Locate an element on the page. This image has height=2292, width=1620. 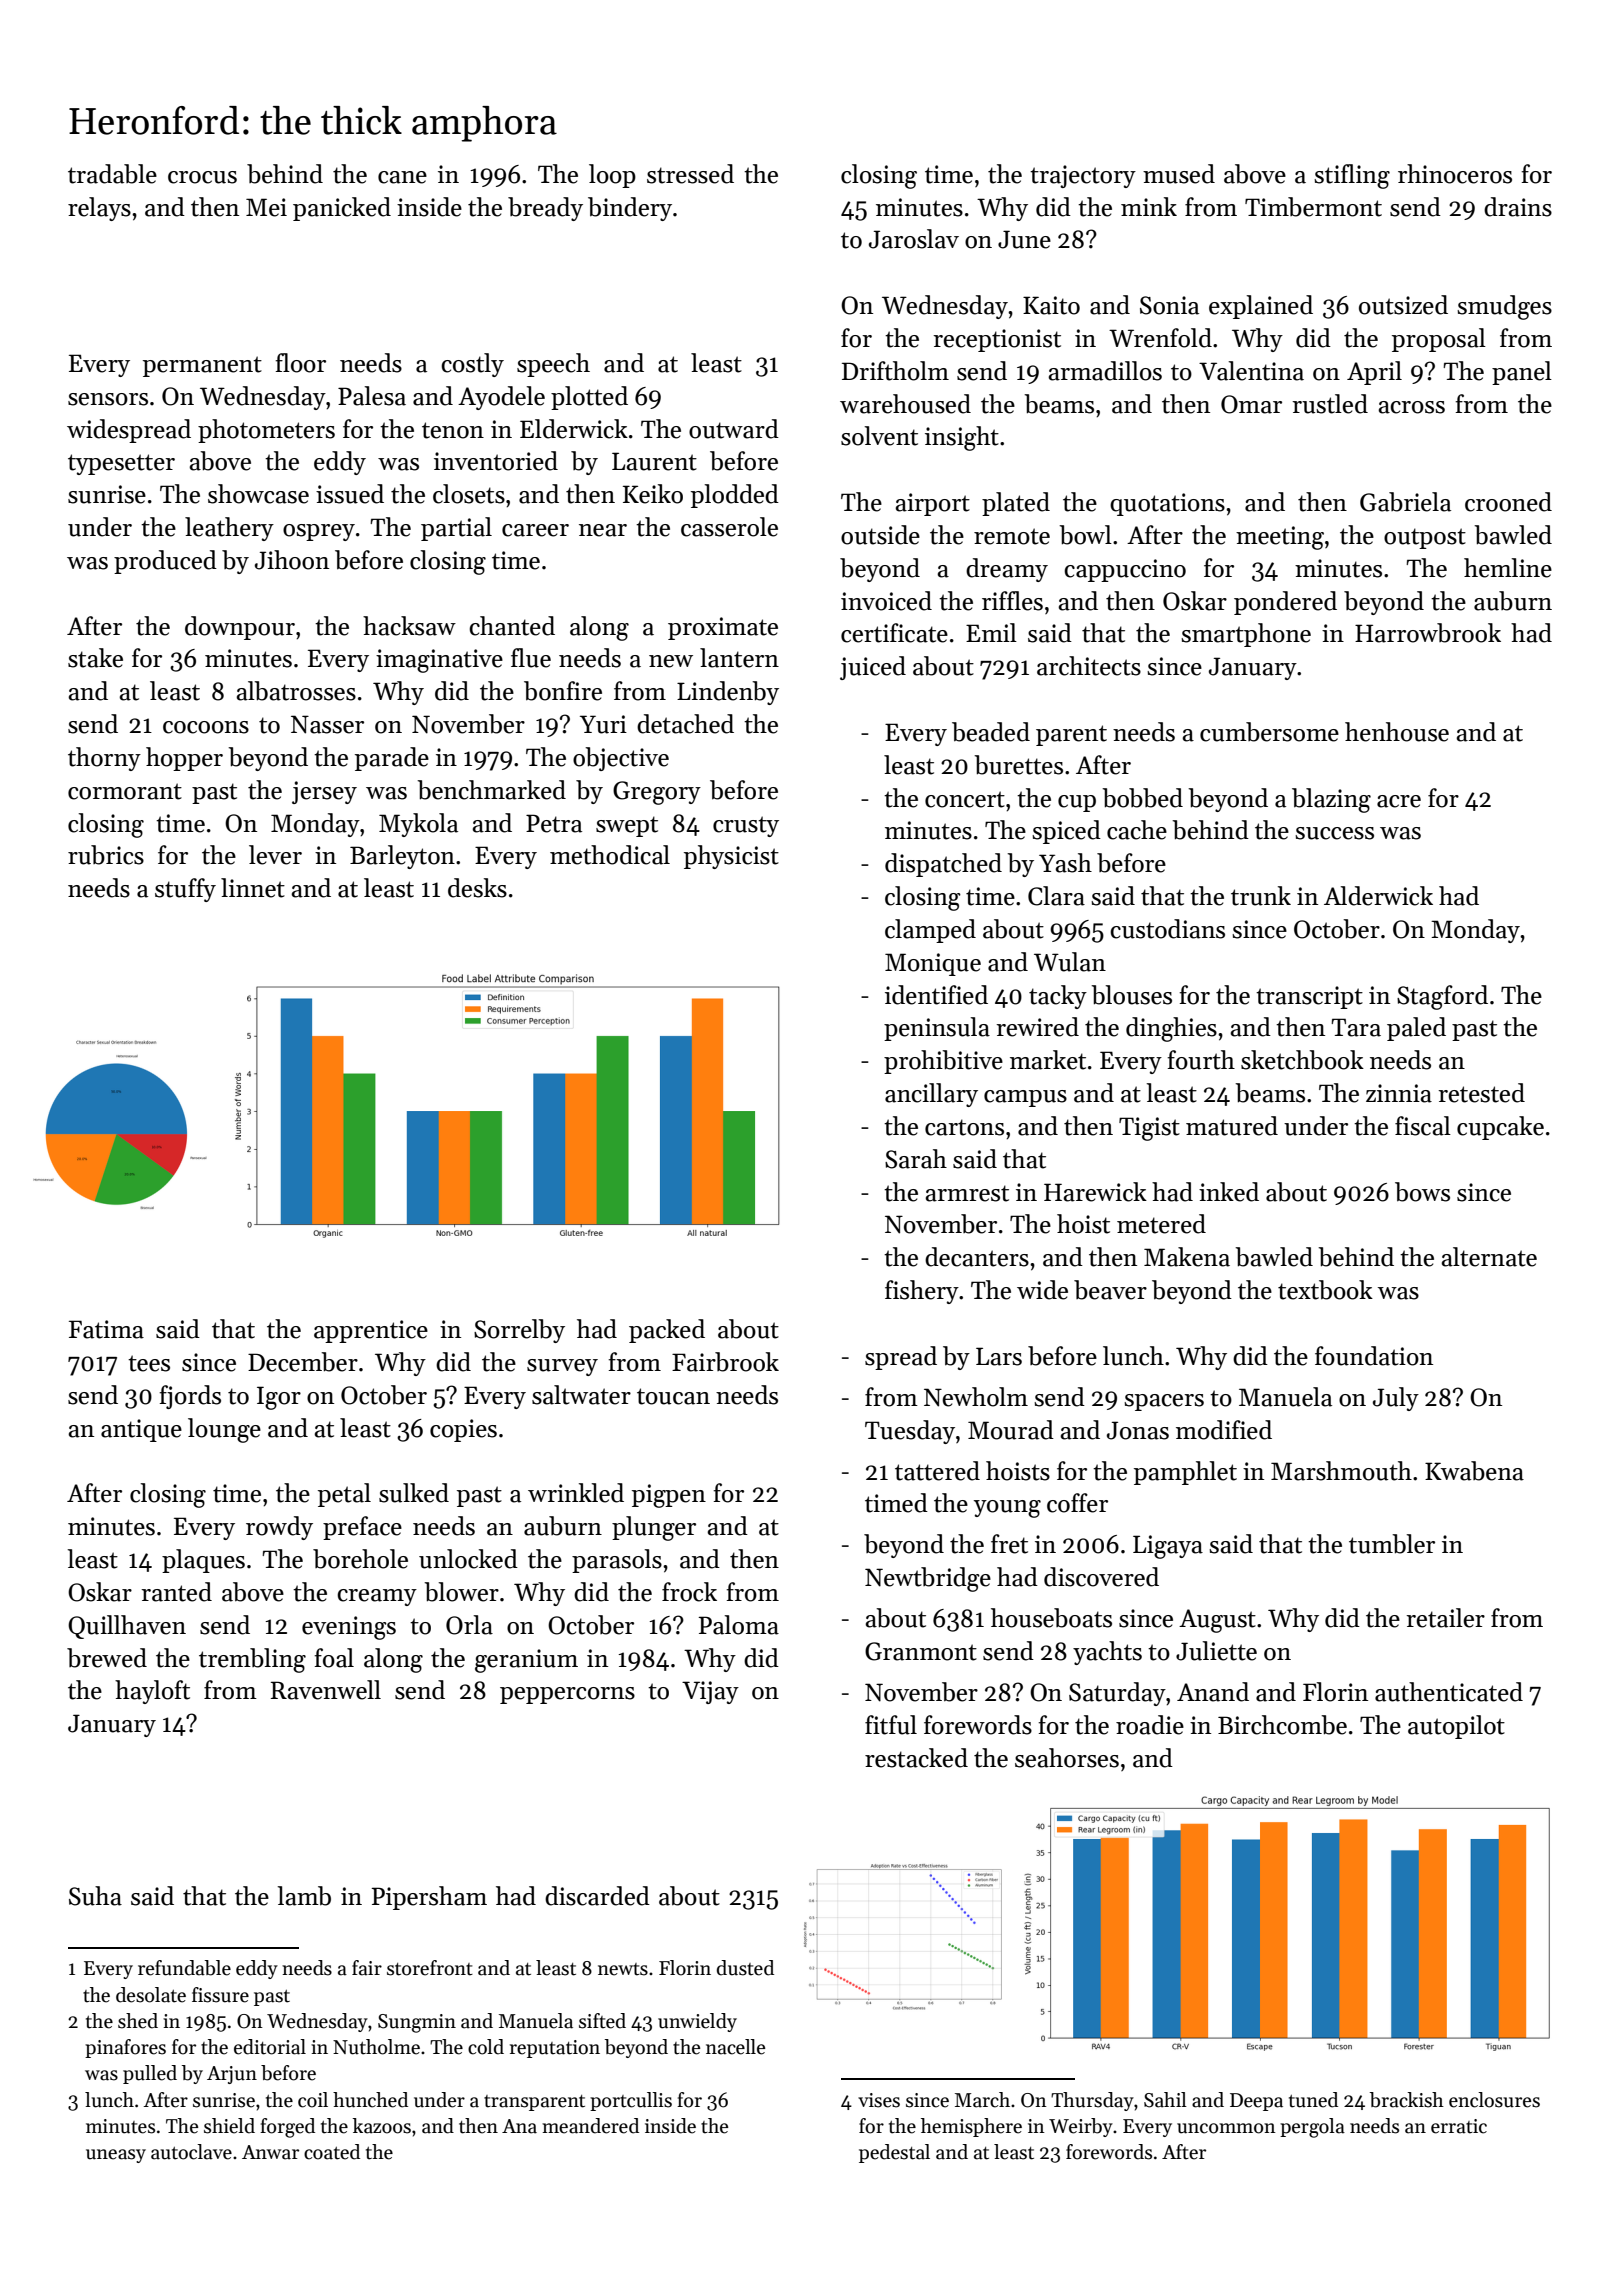
cane is located at coordinates (402, 177).
